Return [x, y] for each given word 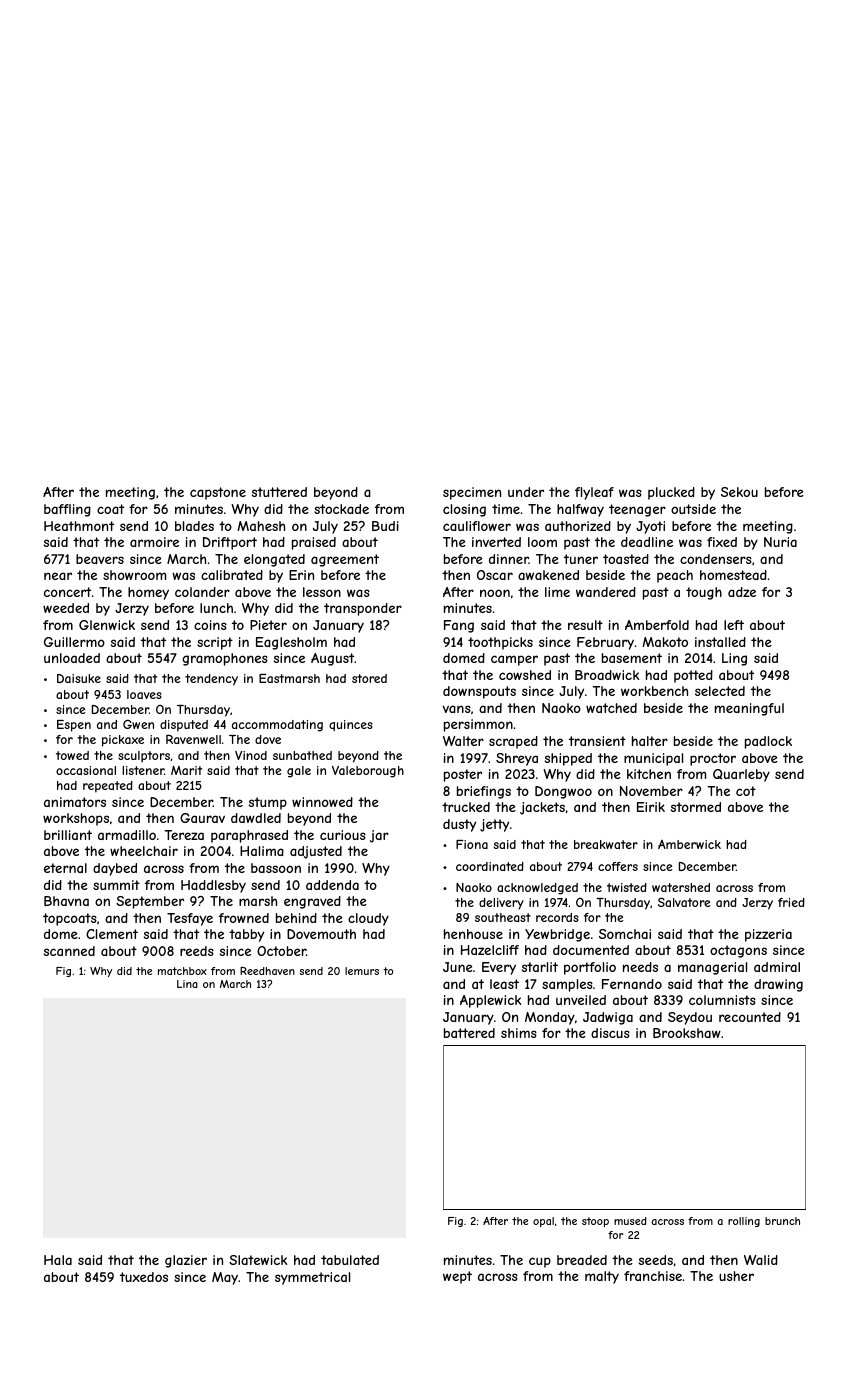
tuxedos [144, 1277]
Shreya [517, 759]
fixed [722, 542]
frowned [244, 918]
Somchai [625, 934]
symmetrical [312, 1278]
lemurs [362, 971]
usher [736, 1276]
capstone [218, 493]
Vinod [251, 755]
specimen [472, 493]
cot [746, 791]
